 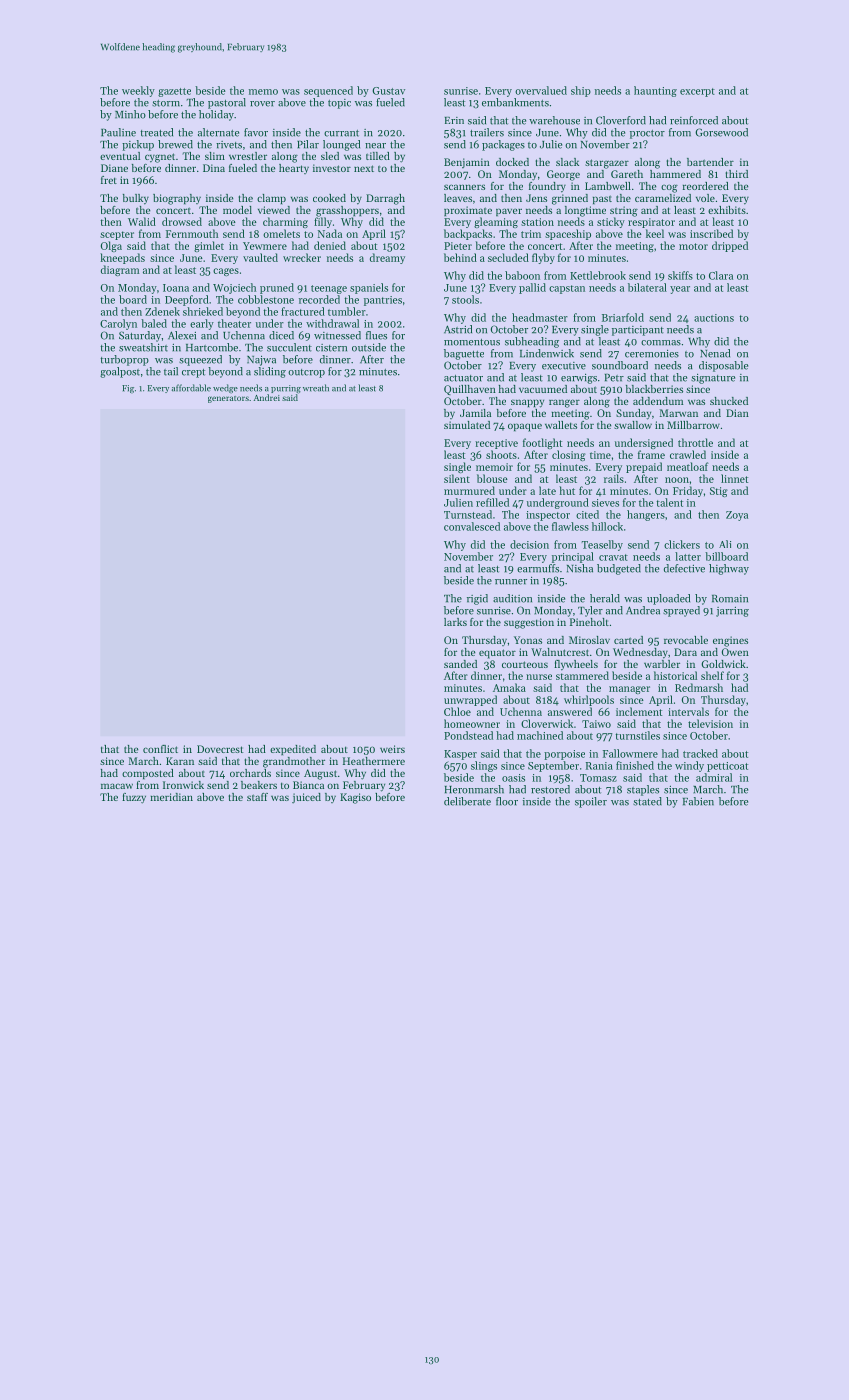 What do you see at coordinates (111, 246) in the image?
I see `Olga` at bounding box center [111, 246].
